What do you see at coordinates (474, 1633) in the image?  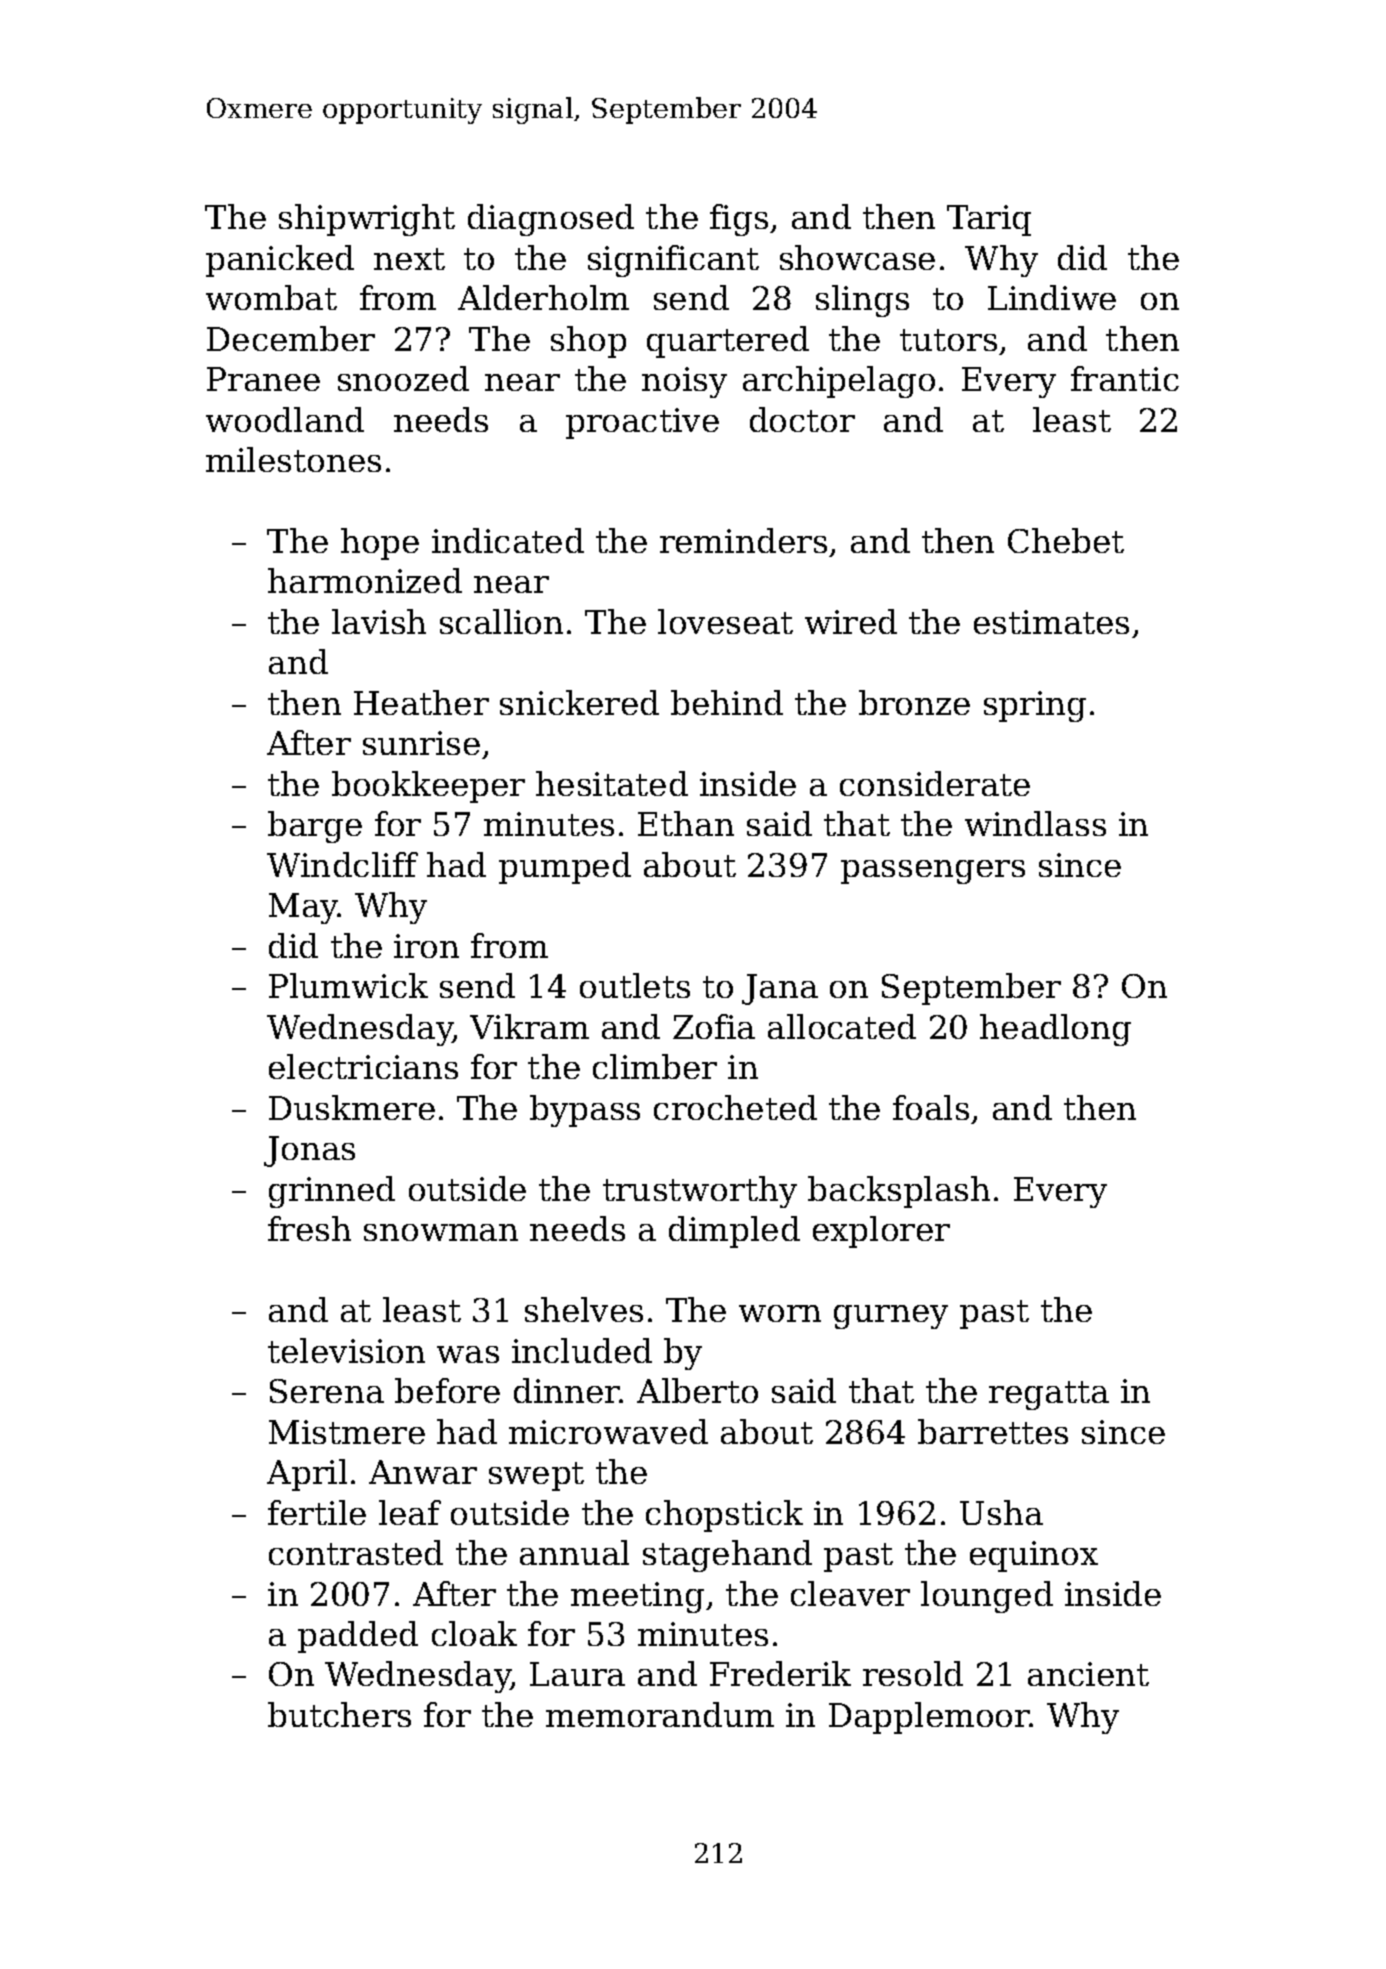 I see `cloak` at bounding box center [474, 1633].
